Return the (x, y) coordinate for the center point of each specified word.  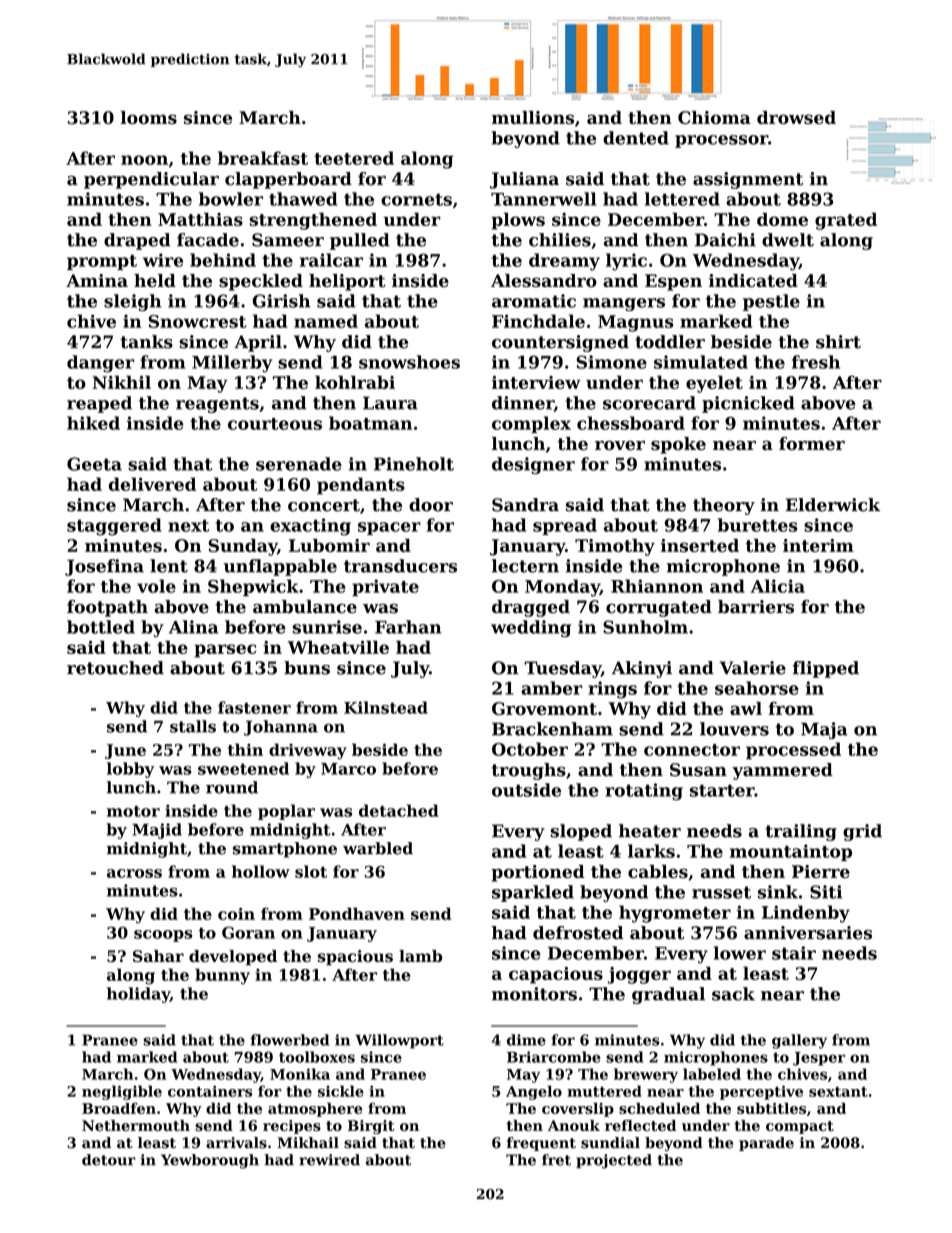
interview (536, 382)
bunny (222, 976)
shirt (838, 342)
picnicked (748, 404)
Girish (281, 301)
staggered (114, 527)
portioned (537, 873)
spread (565, 526)
